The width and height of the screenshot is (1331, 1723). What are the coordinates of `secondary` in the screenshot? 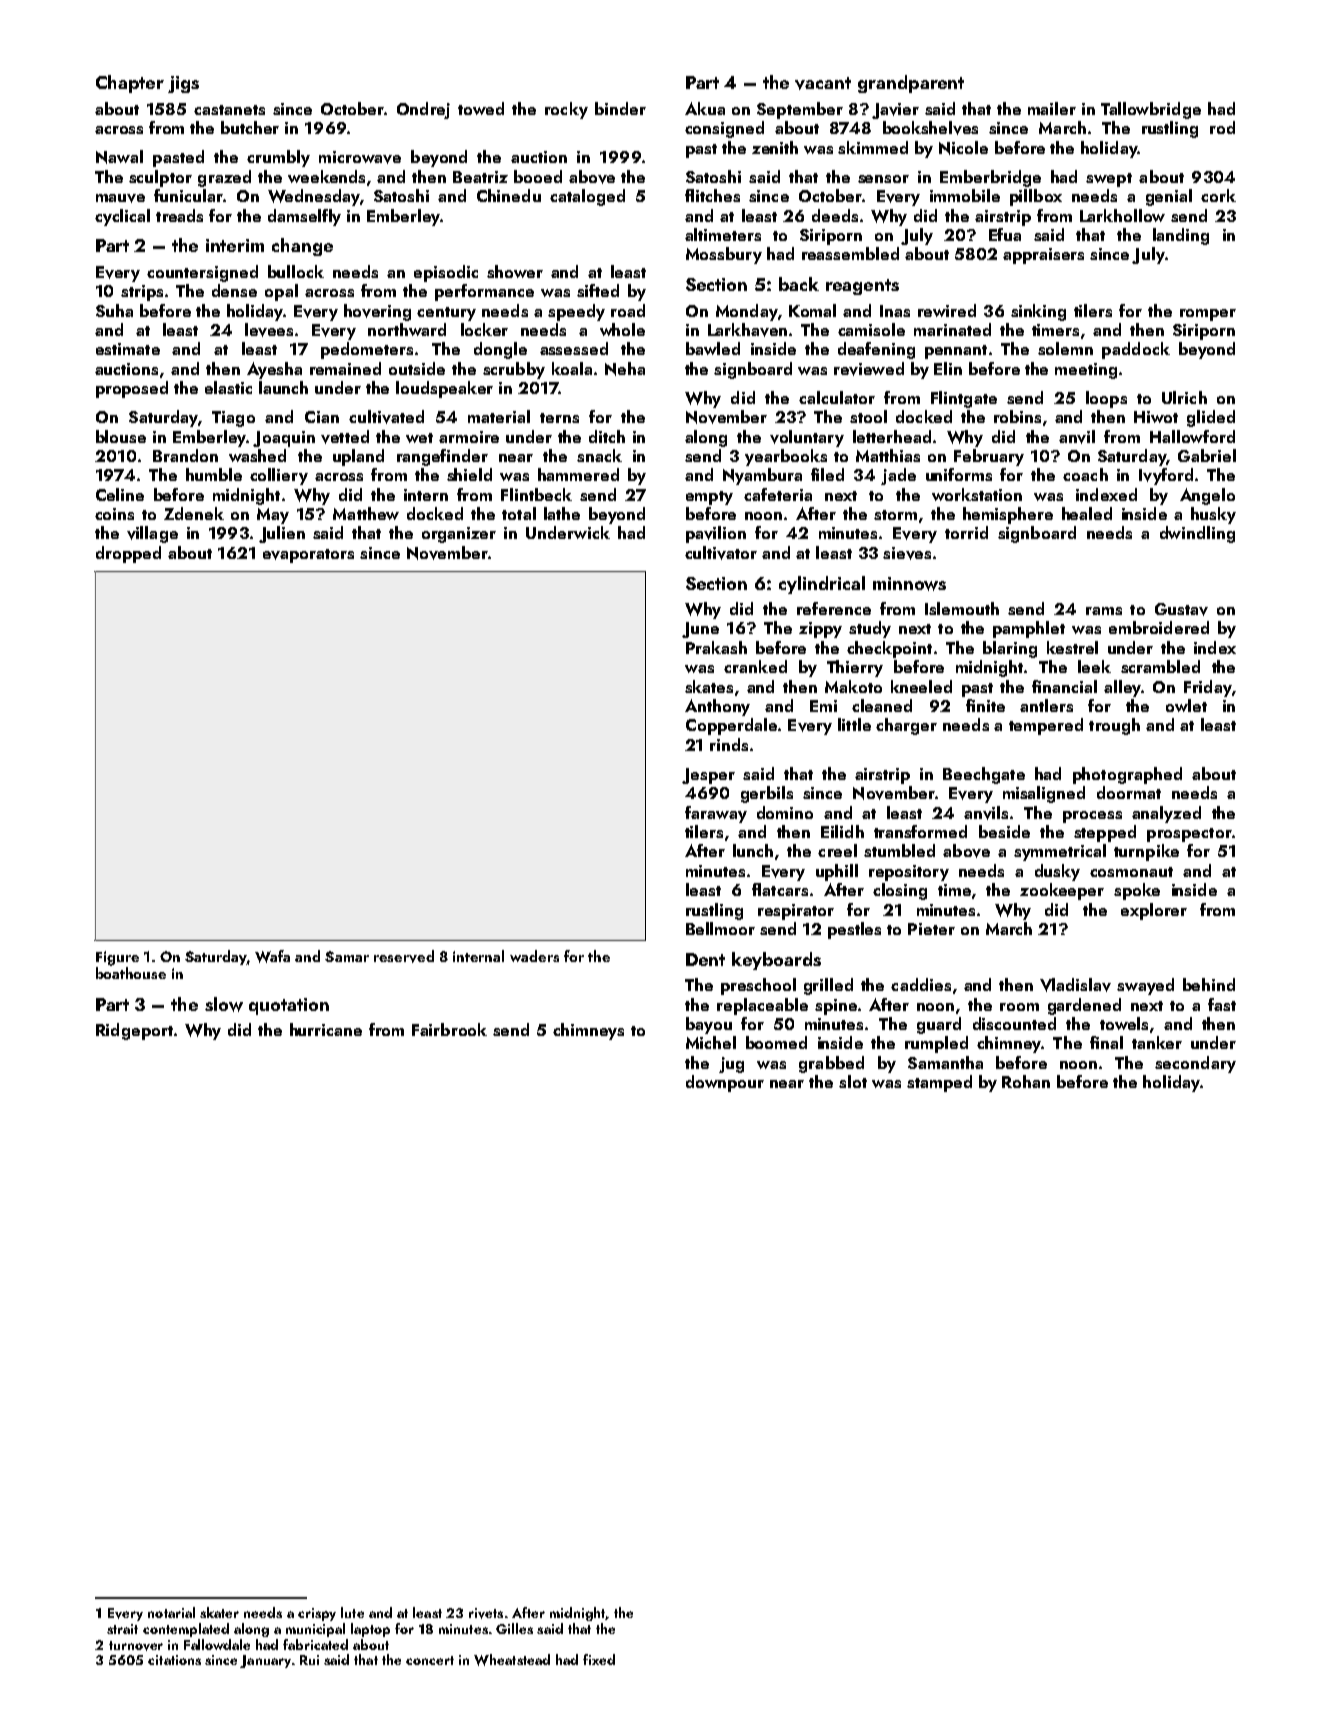 It's located at (1195, 1064).
